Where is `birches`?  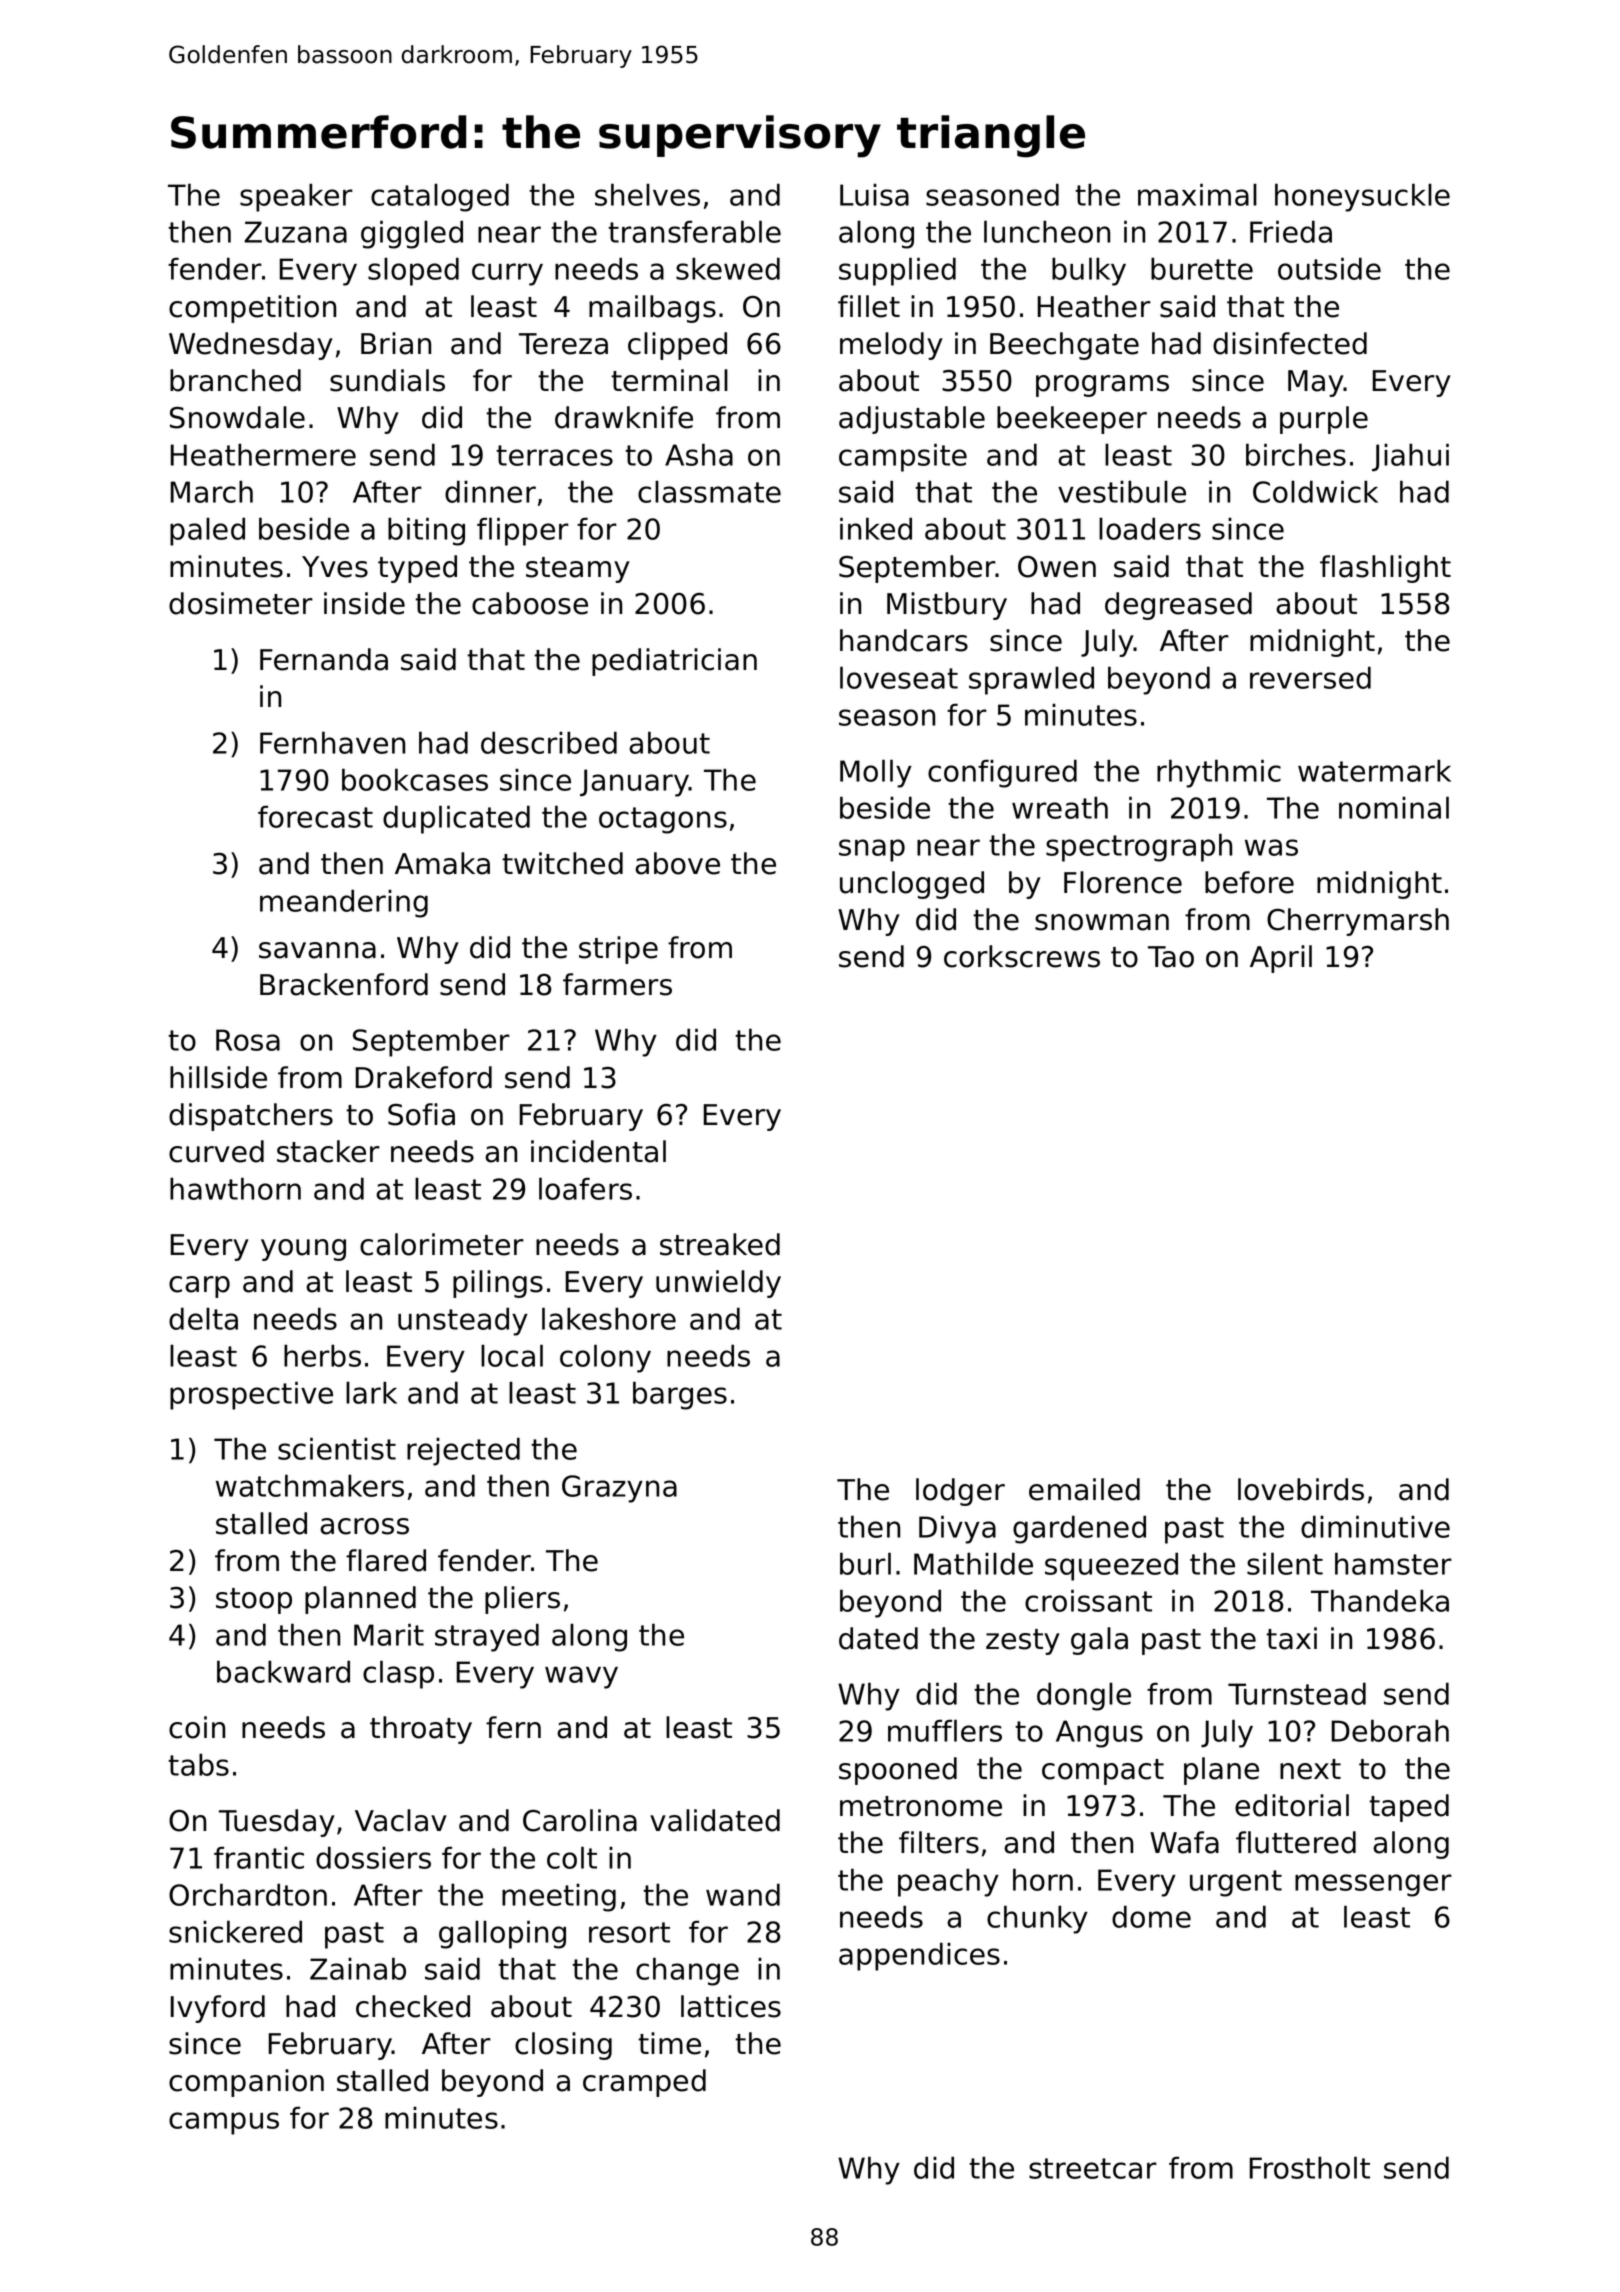
birches is located at coordinates (1296, 454).
